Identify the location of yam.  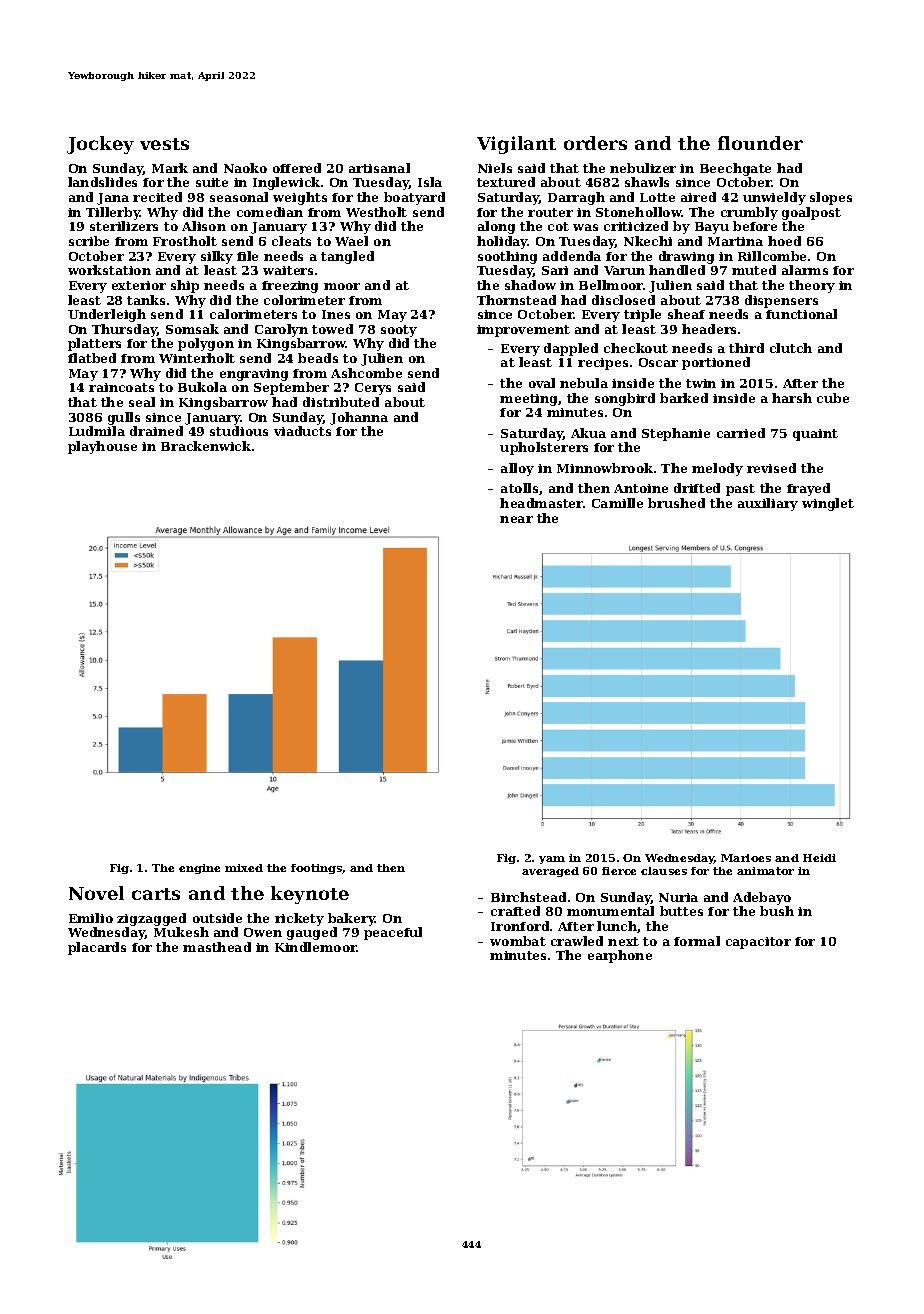
(552, 860).
